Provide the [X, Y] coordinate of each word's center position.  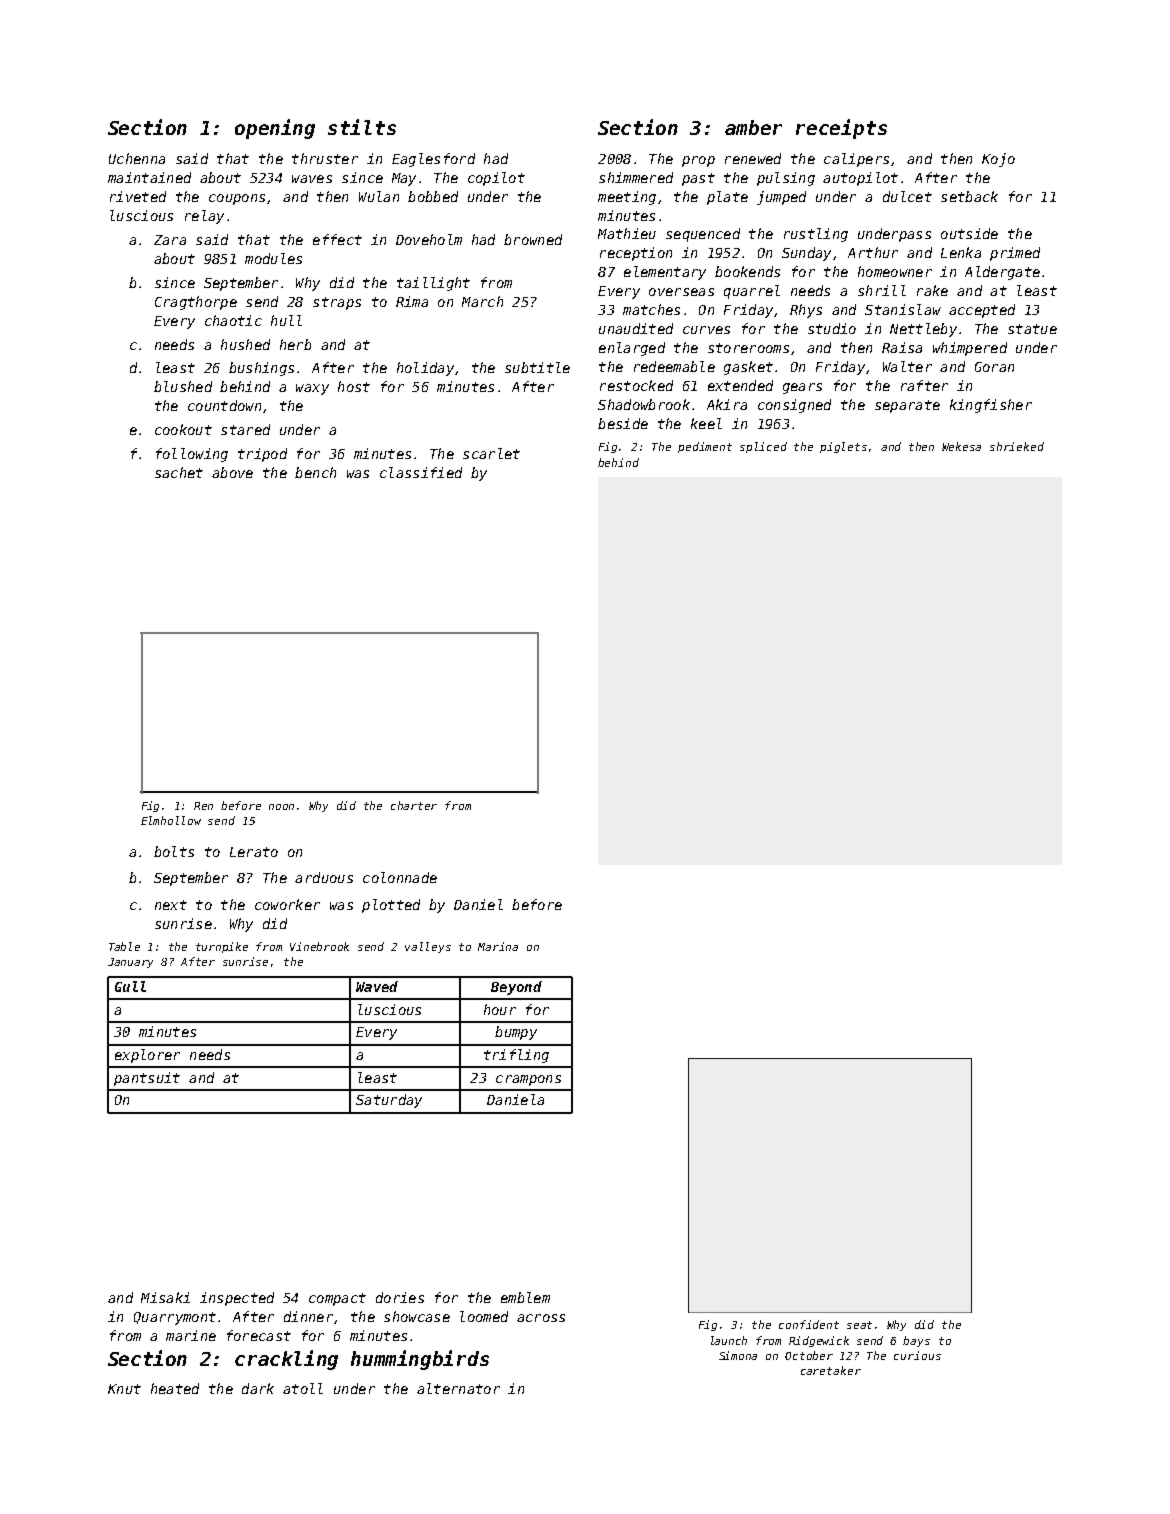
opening [275, 129]
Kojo [998, 160]
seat [859, 1325]
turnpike [222, 947]
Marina [498, 946]
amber [753, 127]
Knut [124, 1389]
